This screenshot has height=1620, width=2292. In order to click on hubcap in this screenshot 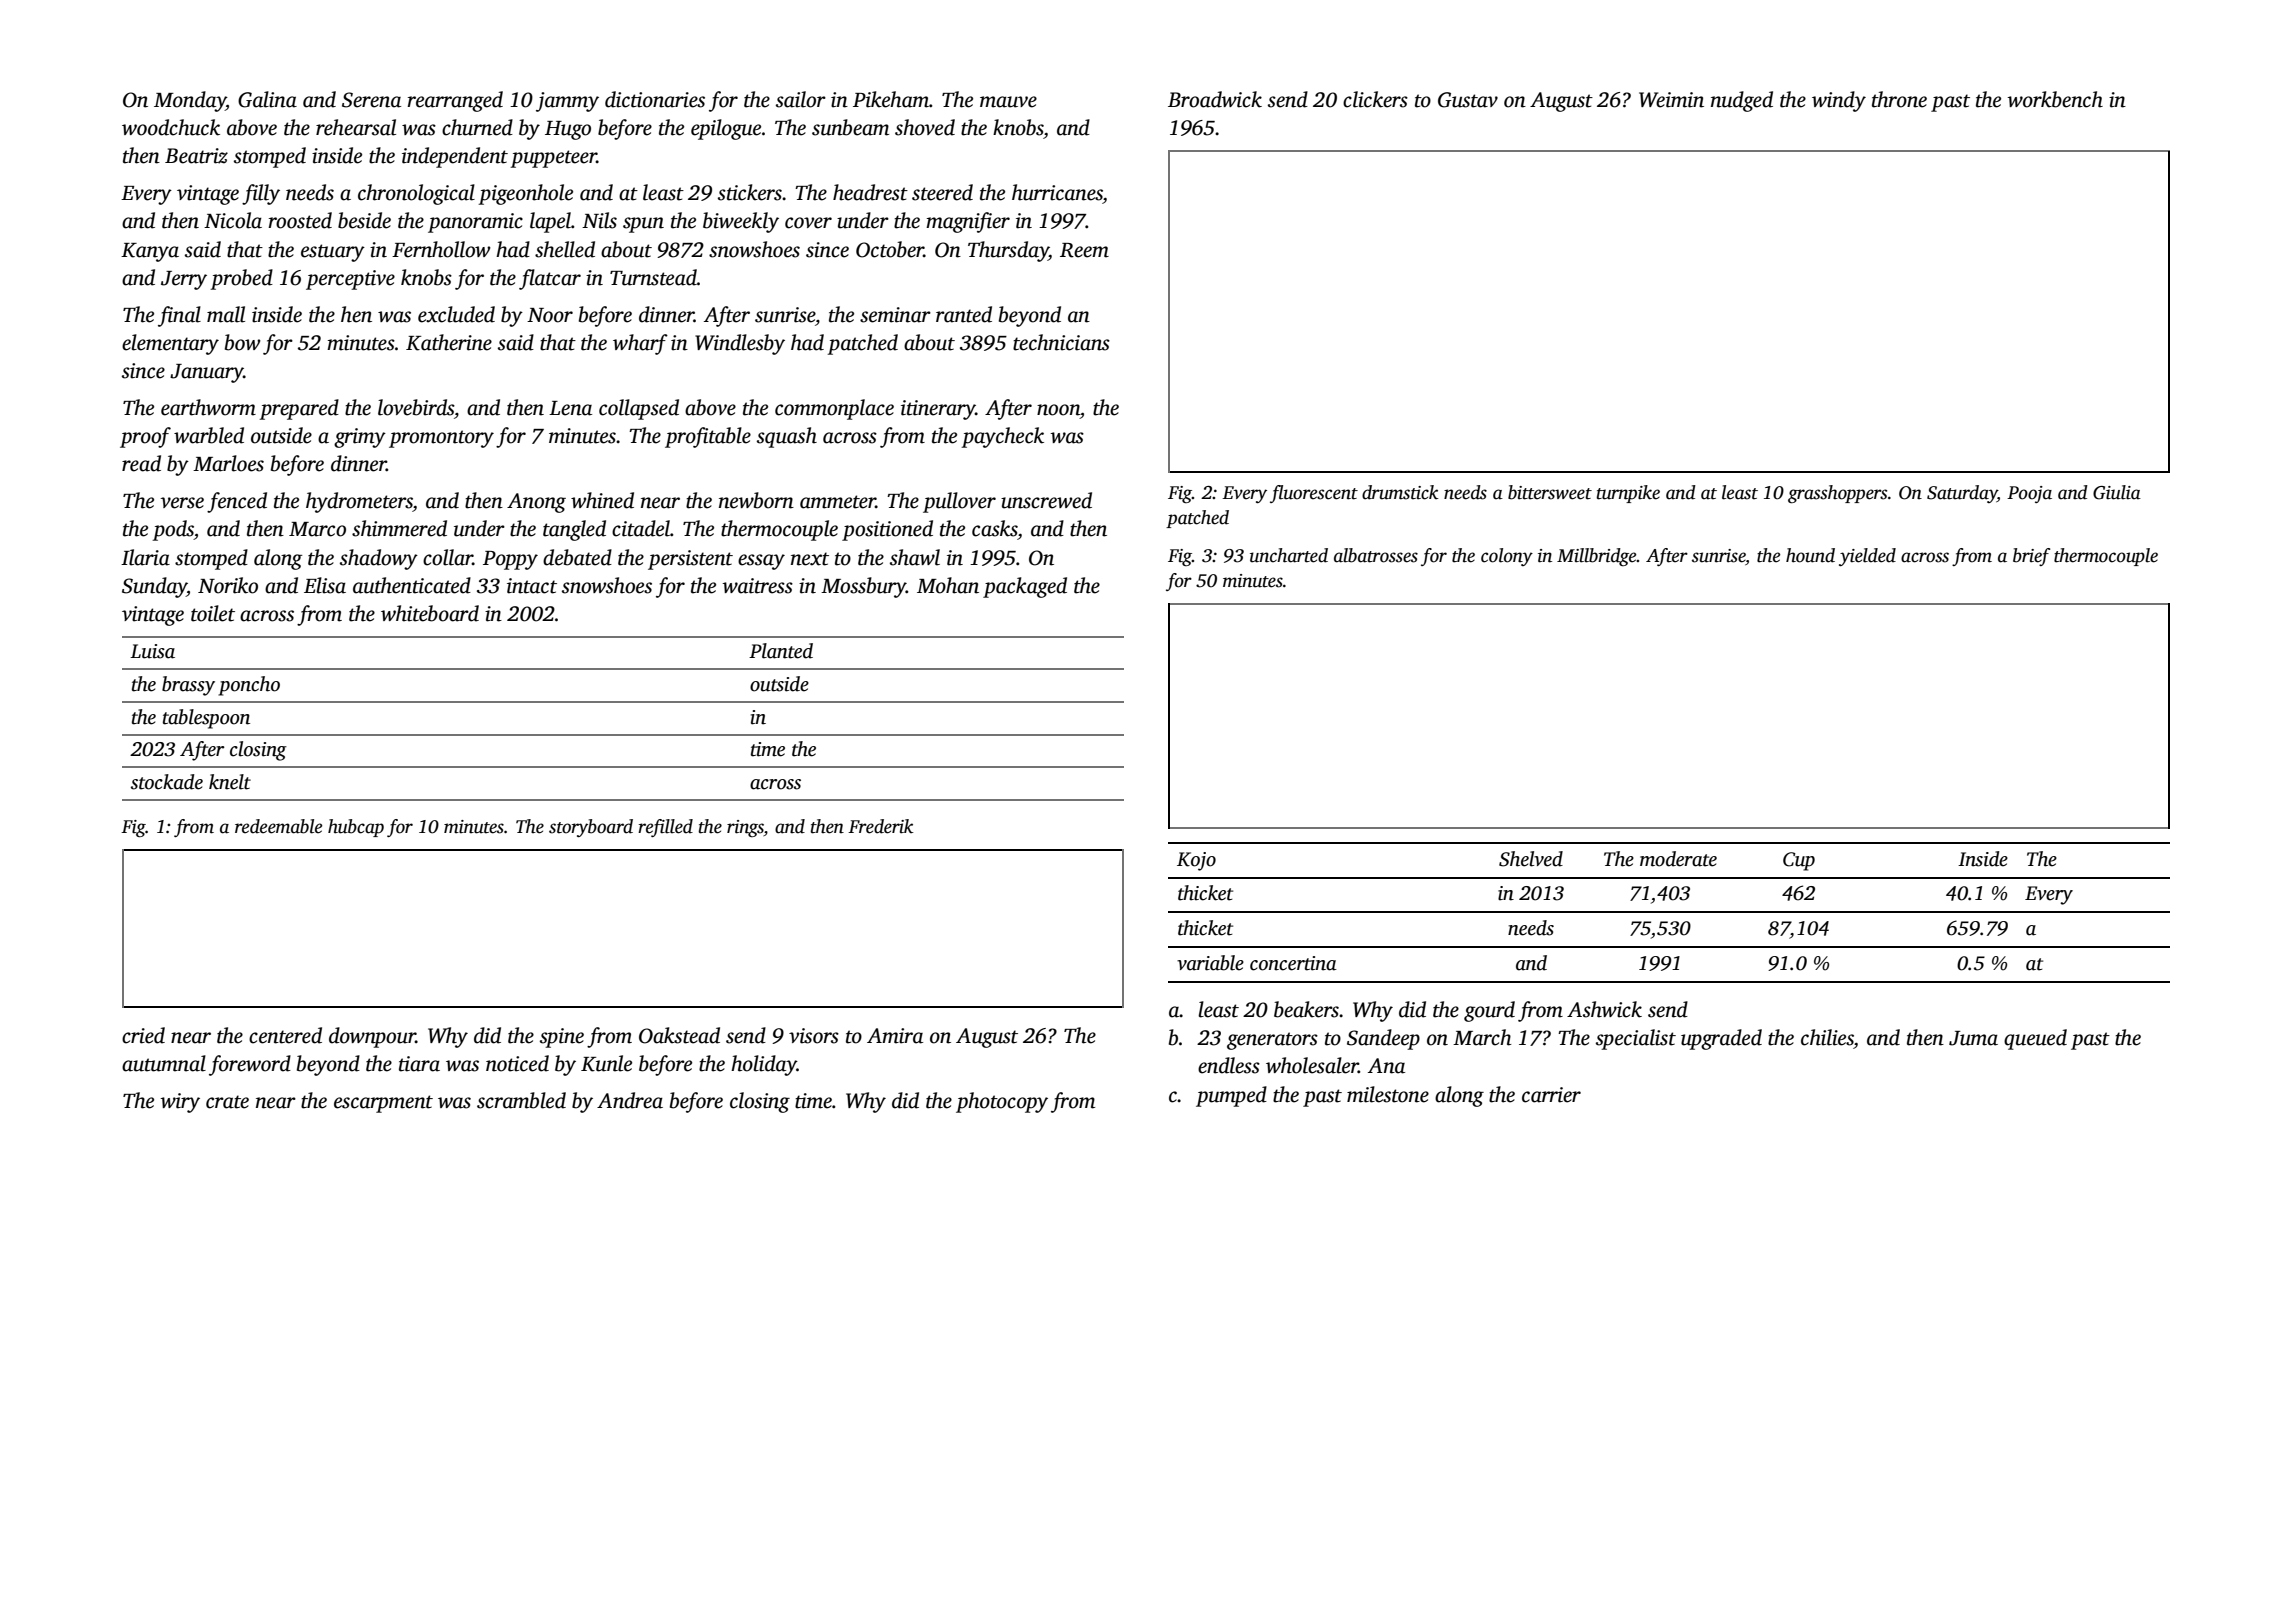, I will do `click(356, 828)`.
